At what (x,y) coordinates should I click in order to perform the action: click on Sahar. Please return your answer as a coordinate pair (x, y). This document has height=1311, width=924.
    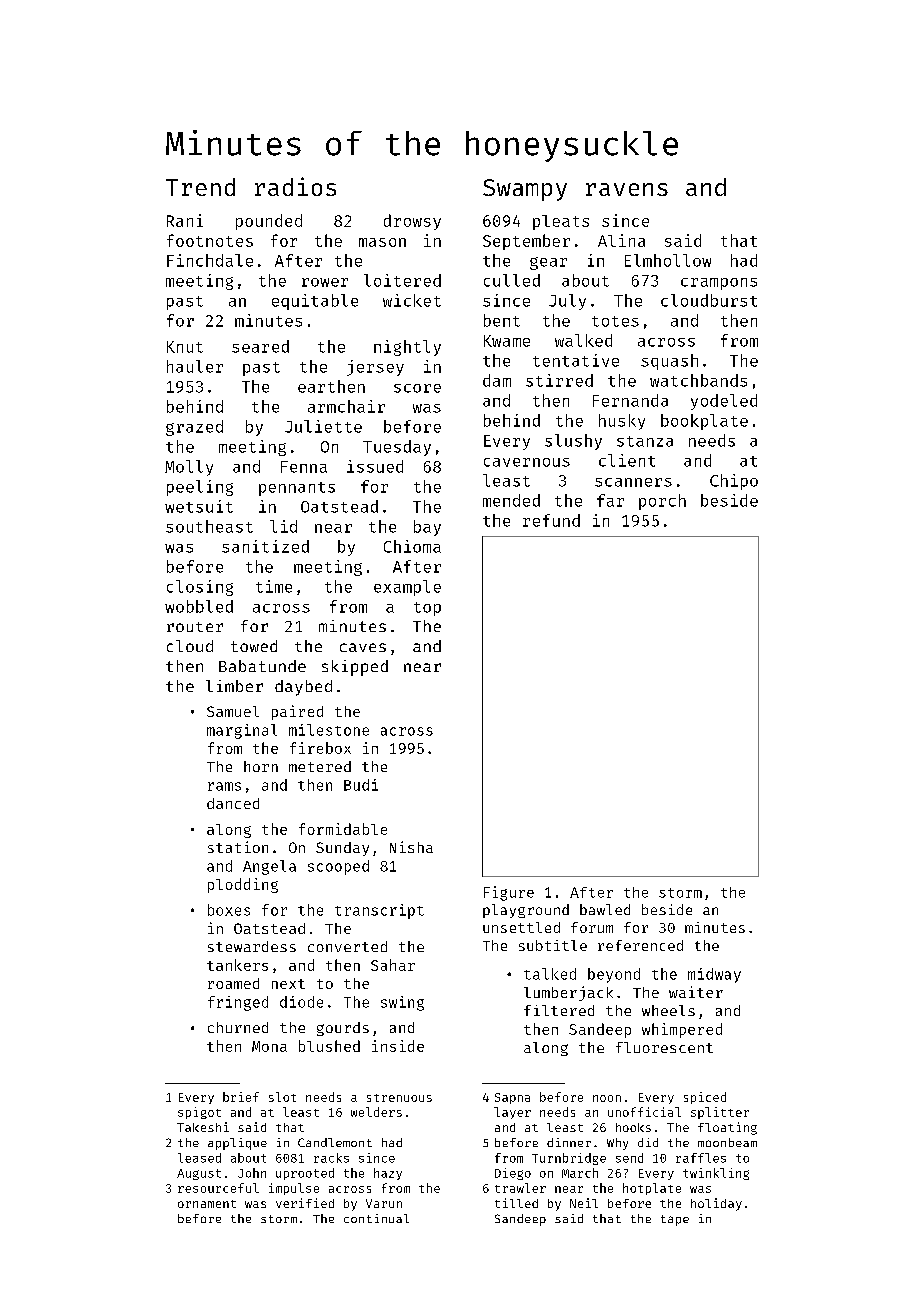
    Looking at the image, I should click on (393, 965).
